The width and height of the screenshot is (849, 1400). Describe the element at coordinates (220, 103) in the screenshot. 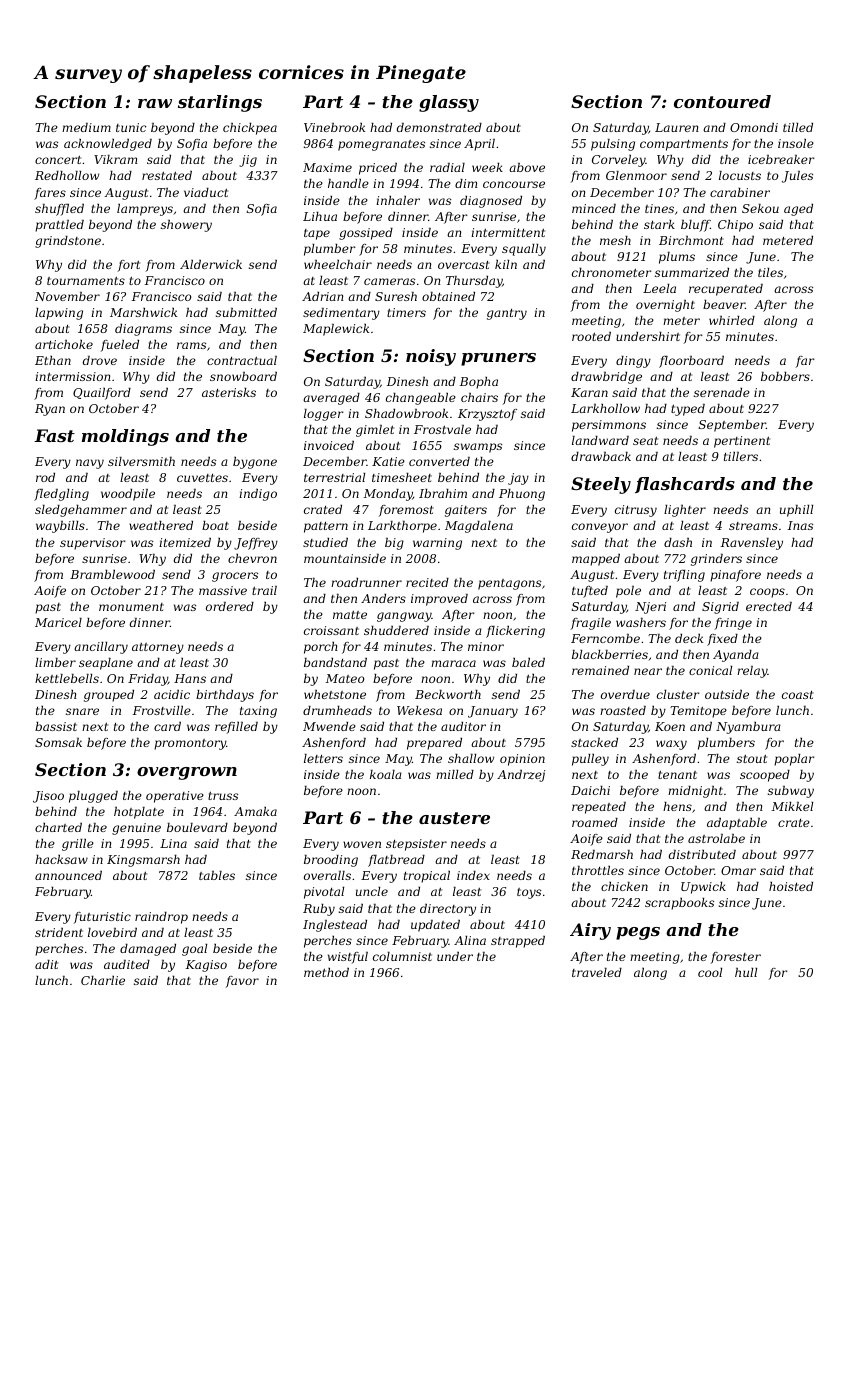

I see `starlings` at that location.
